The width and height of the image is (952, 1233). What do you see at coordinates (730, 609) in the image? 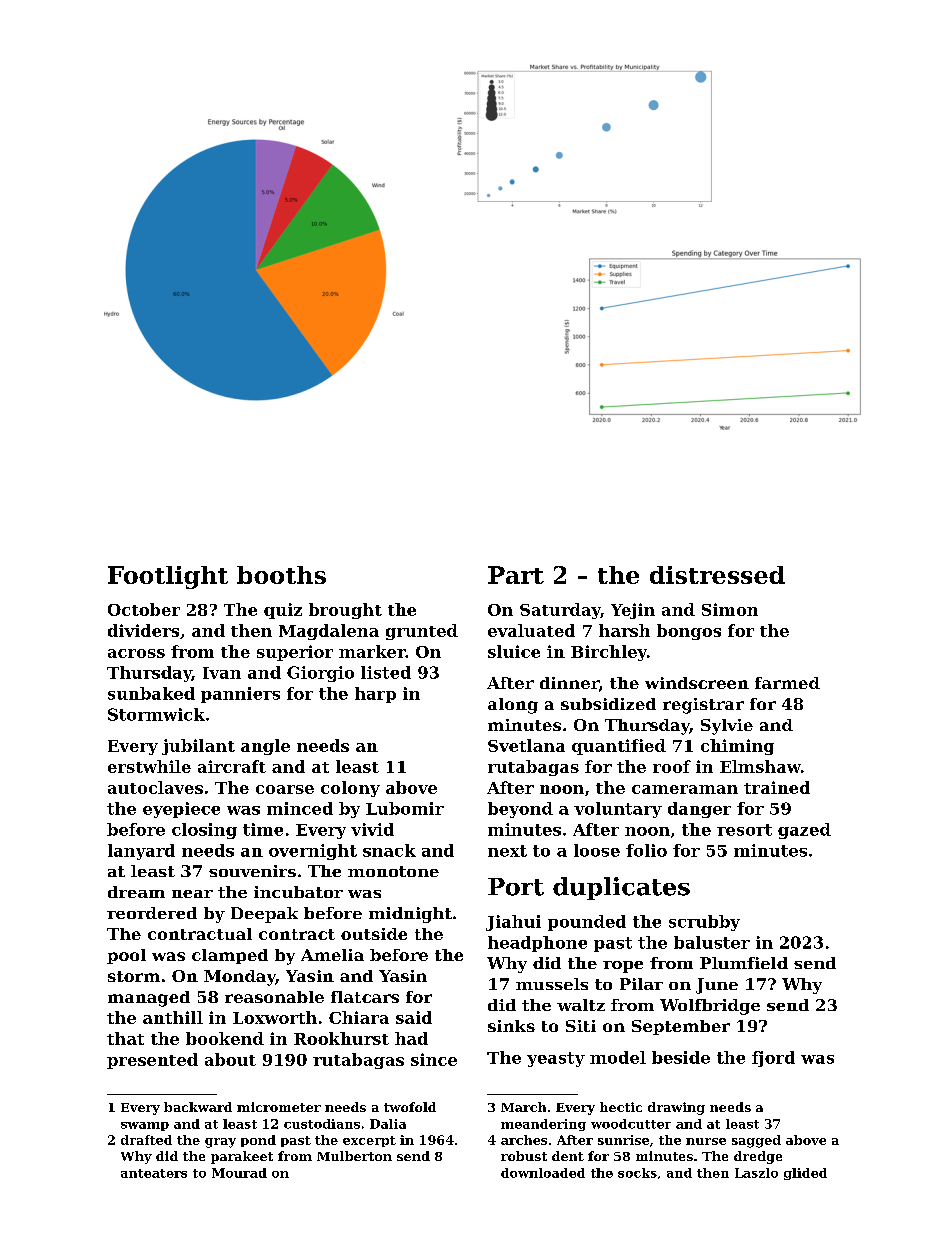
I see `Simon` at bounding box center [730, 609].
